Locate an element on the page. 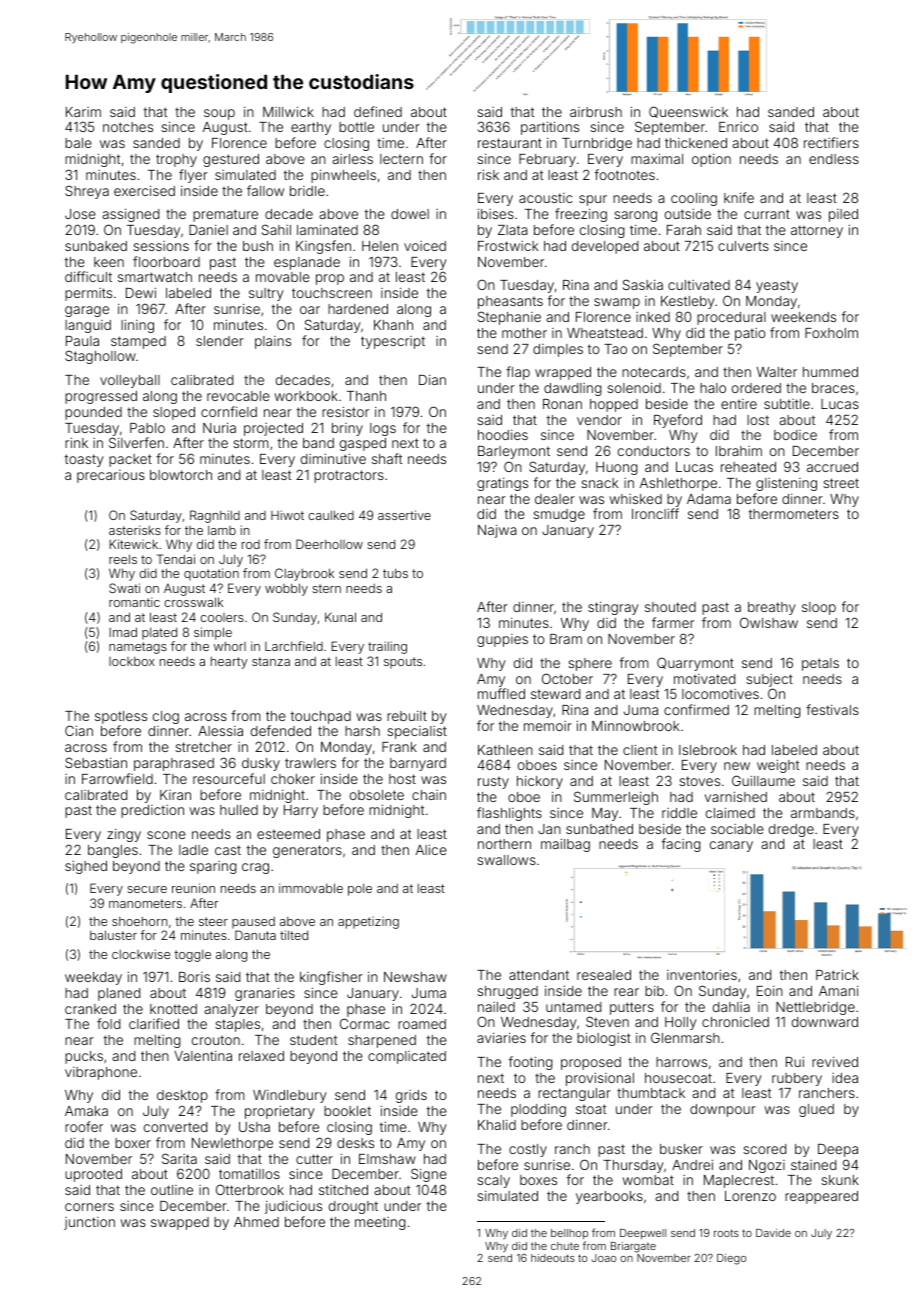 The width and height of the image is (924, 1308). Queenswick is located at coordinates (688, 112).
